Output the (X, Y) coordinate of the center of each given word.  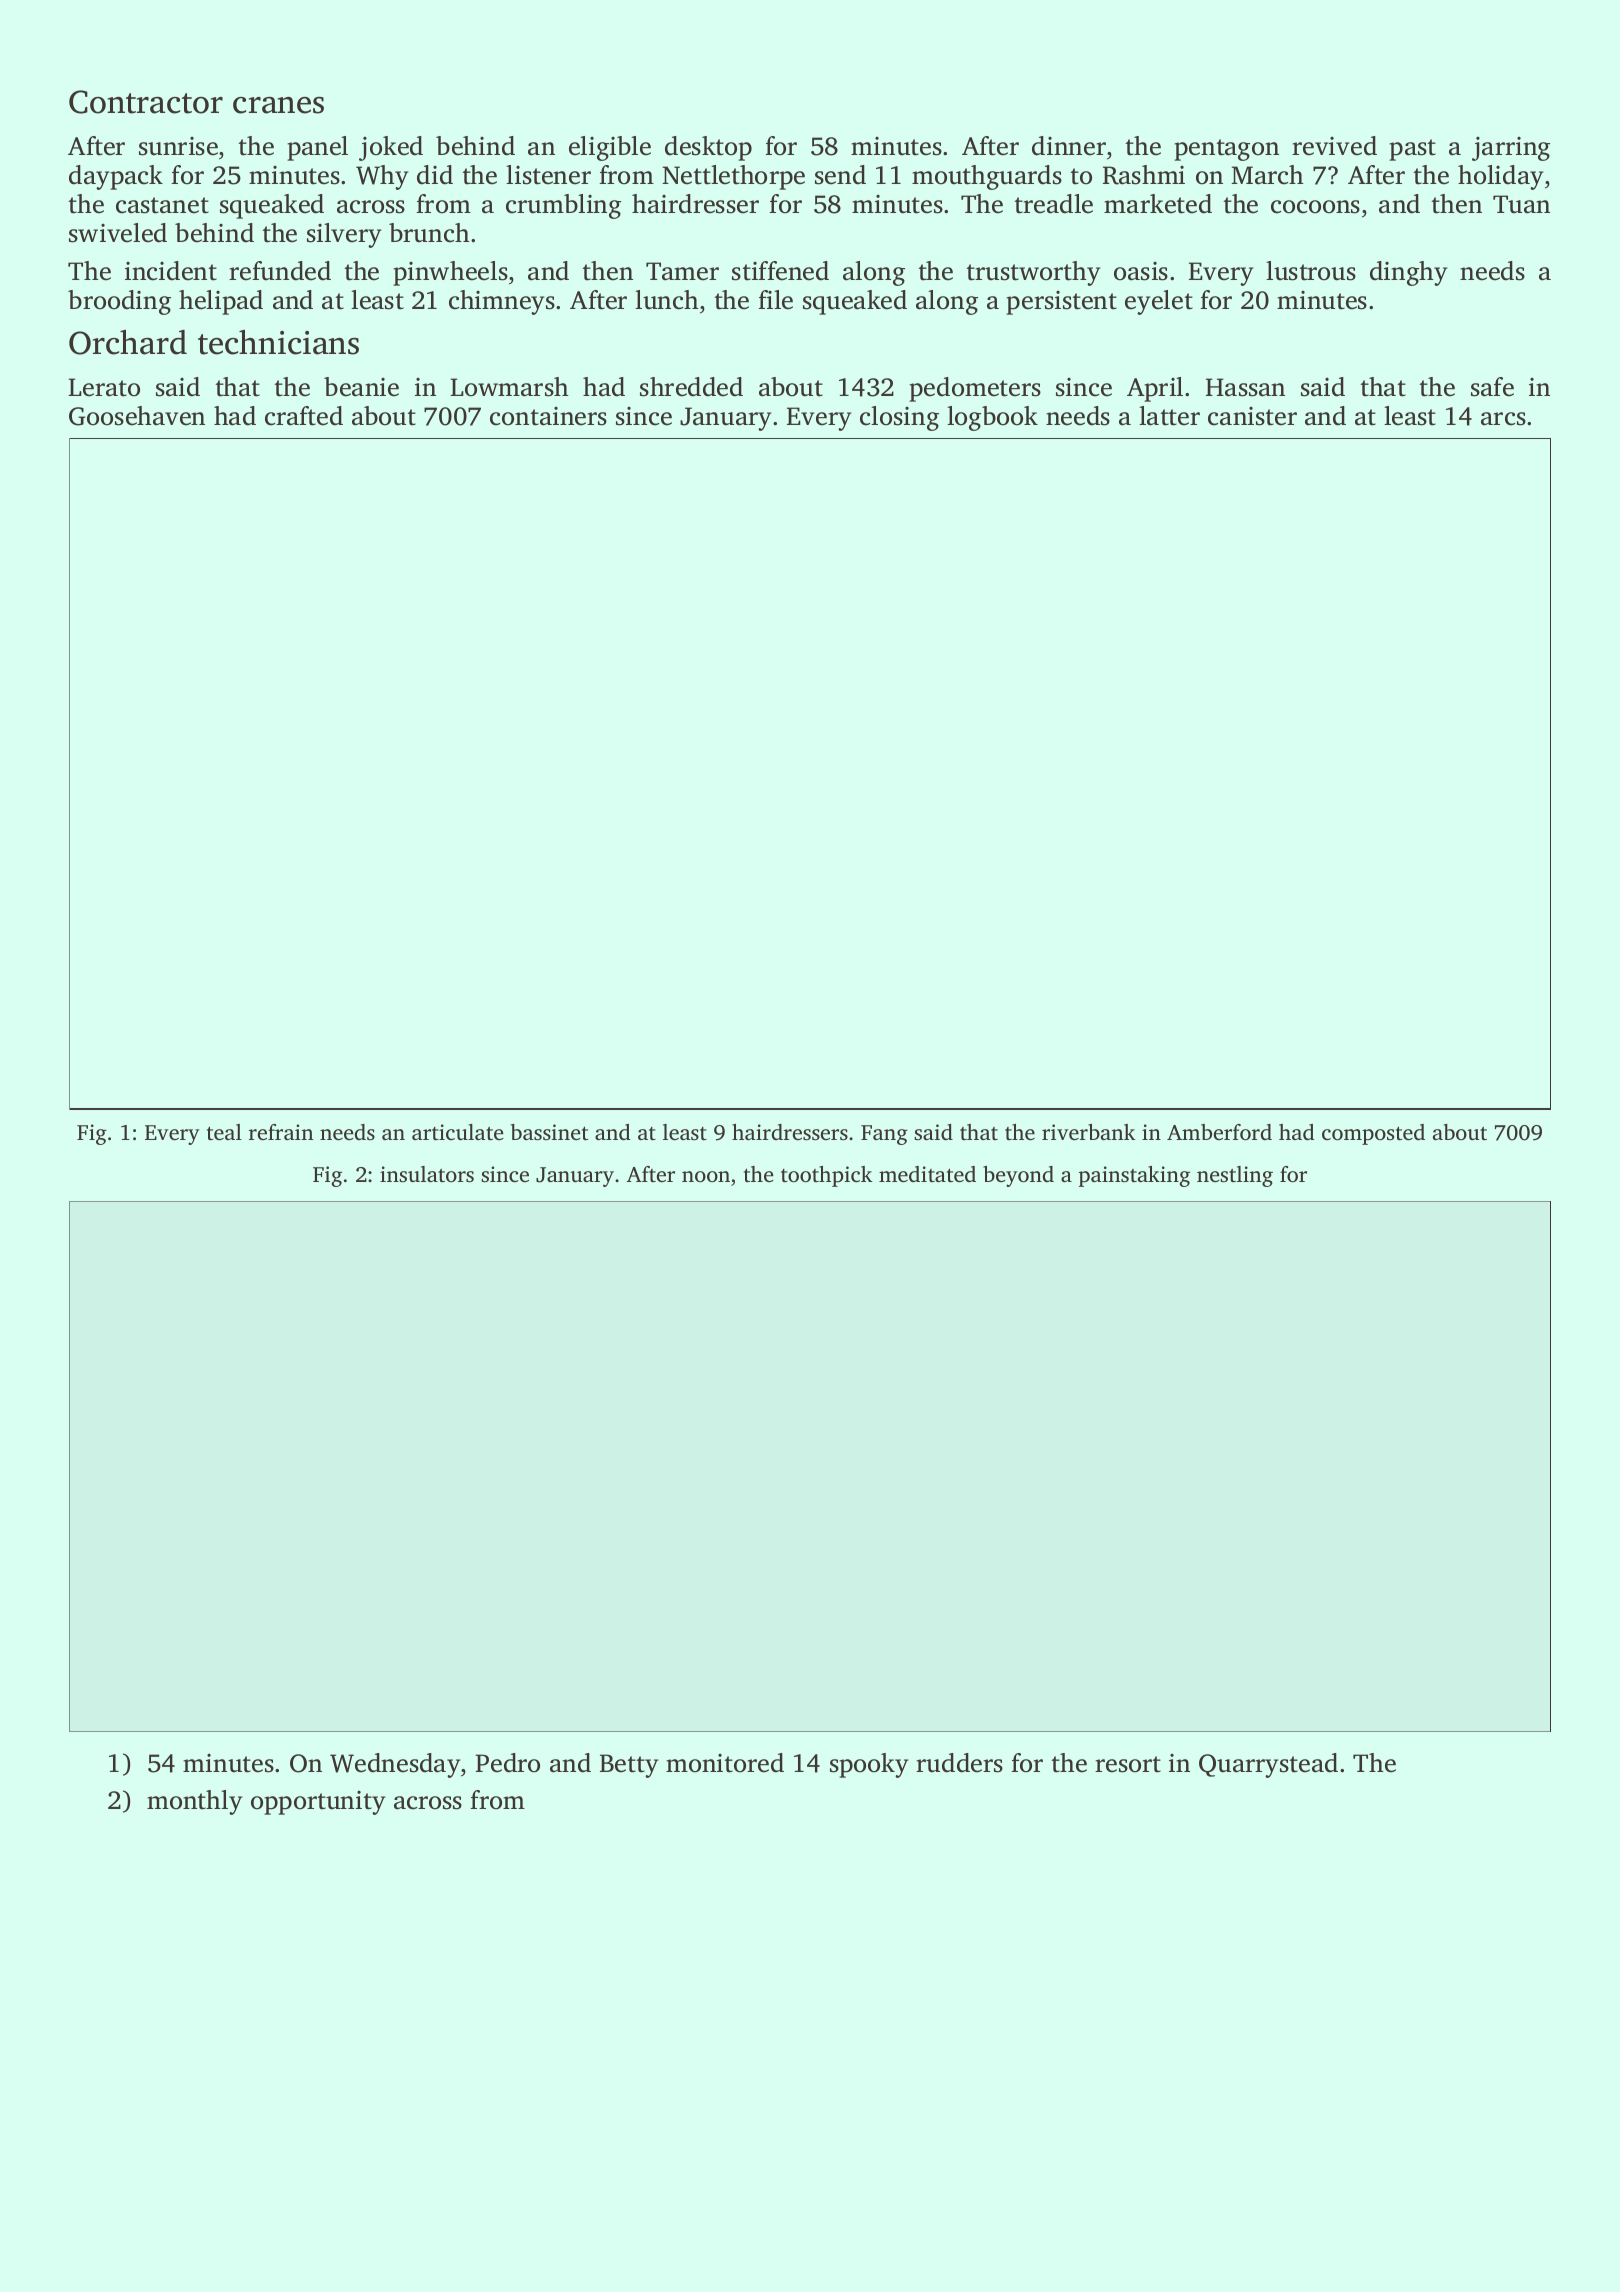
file (775, 300)
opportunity (318, 1803)
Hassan (1245, 387)
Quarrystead (1268, 1765)
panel (317, 148)
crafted (304, 416)
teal (224, 1132)
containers (548, 416)
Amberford (1219, 1132)
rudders (959, 1763)
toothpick (826, 1176)
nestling (1235, 1176)
